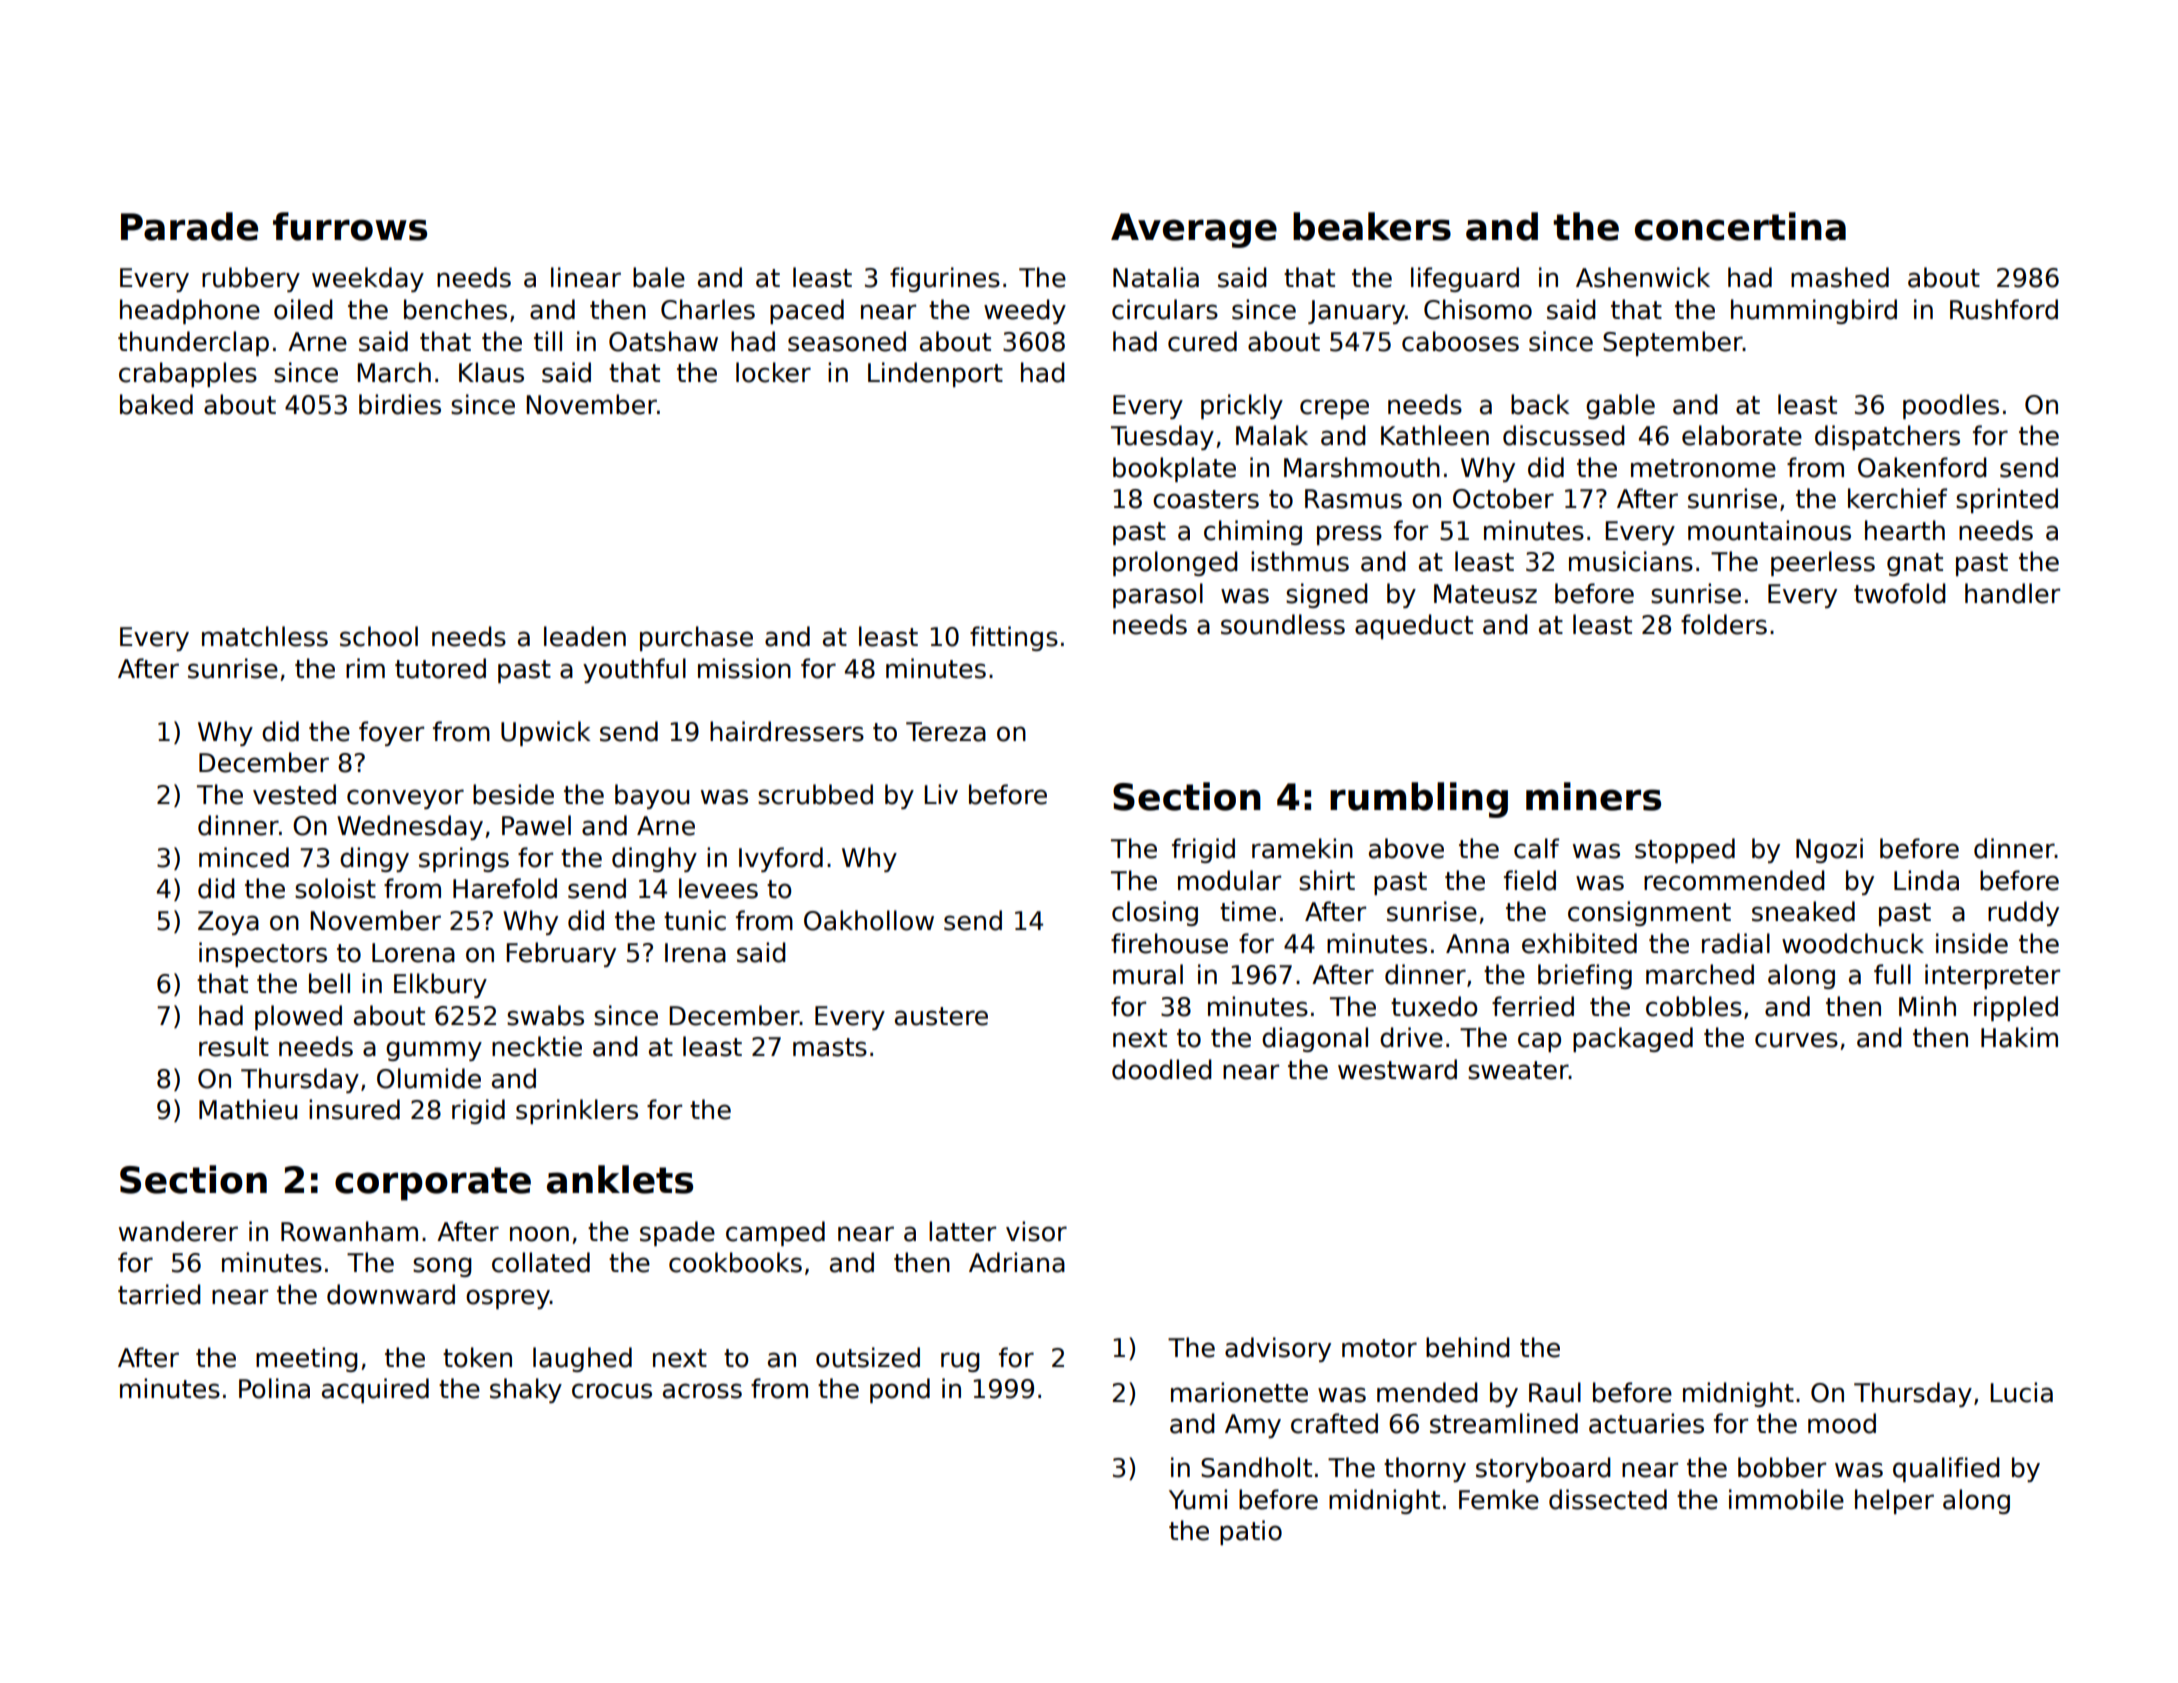 Image resolution: width=2178 pixels, height=1683 pixels. I want to click on matchless, so click(265, 636).
